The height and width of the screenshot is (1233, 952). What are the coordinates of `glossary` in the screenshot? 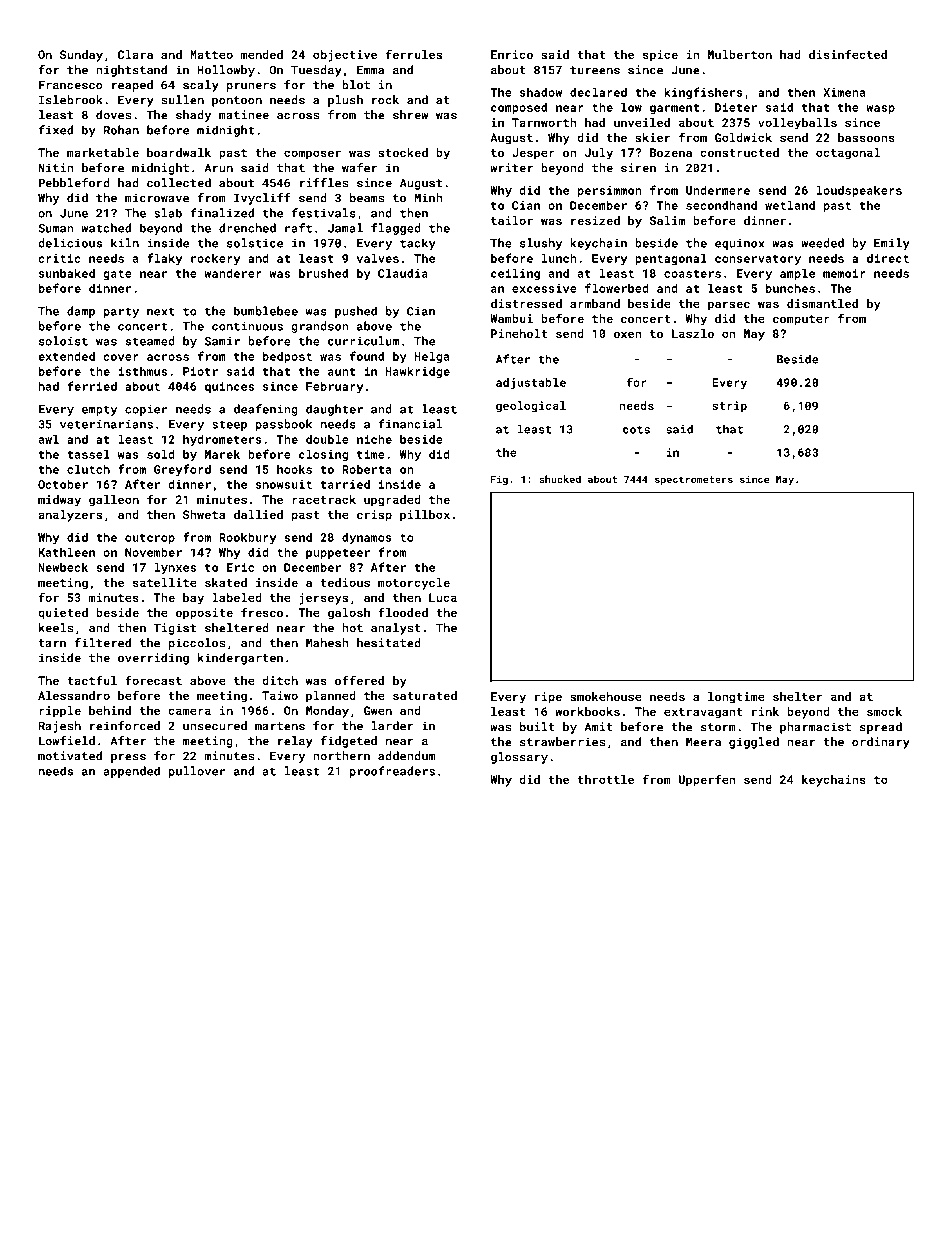 It's located at (519, 758).
